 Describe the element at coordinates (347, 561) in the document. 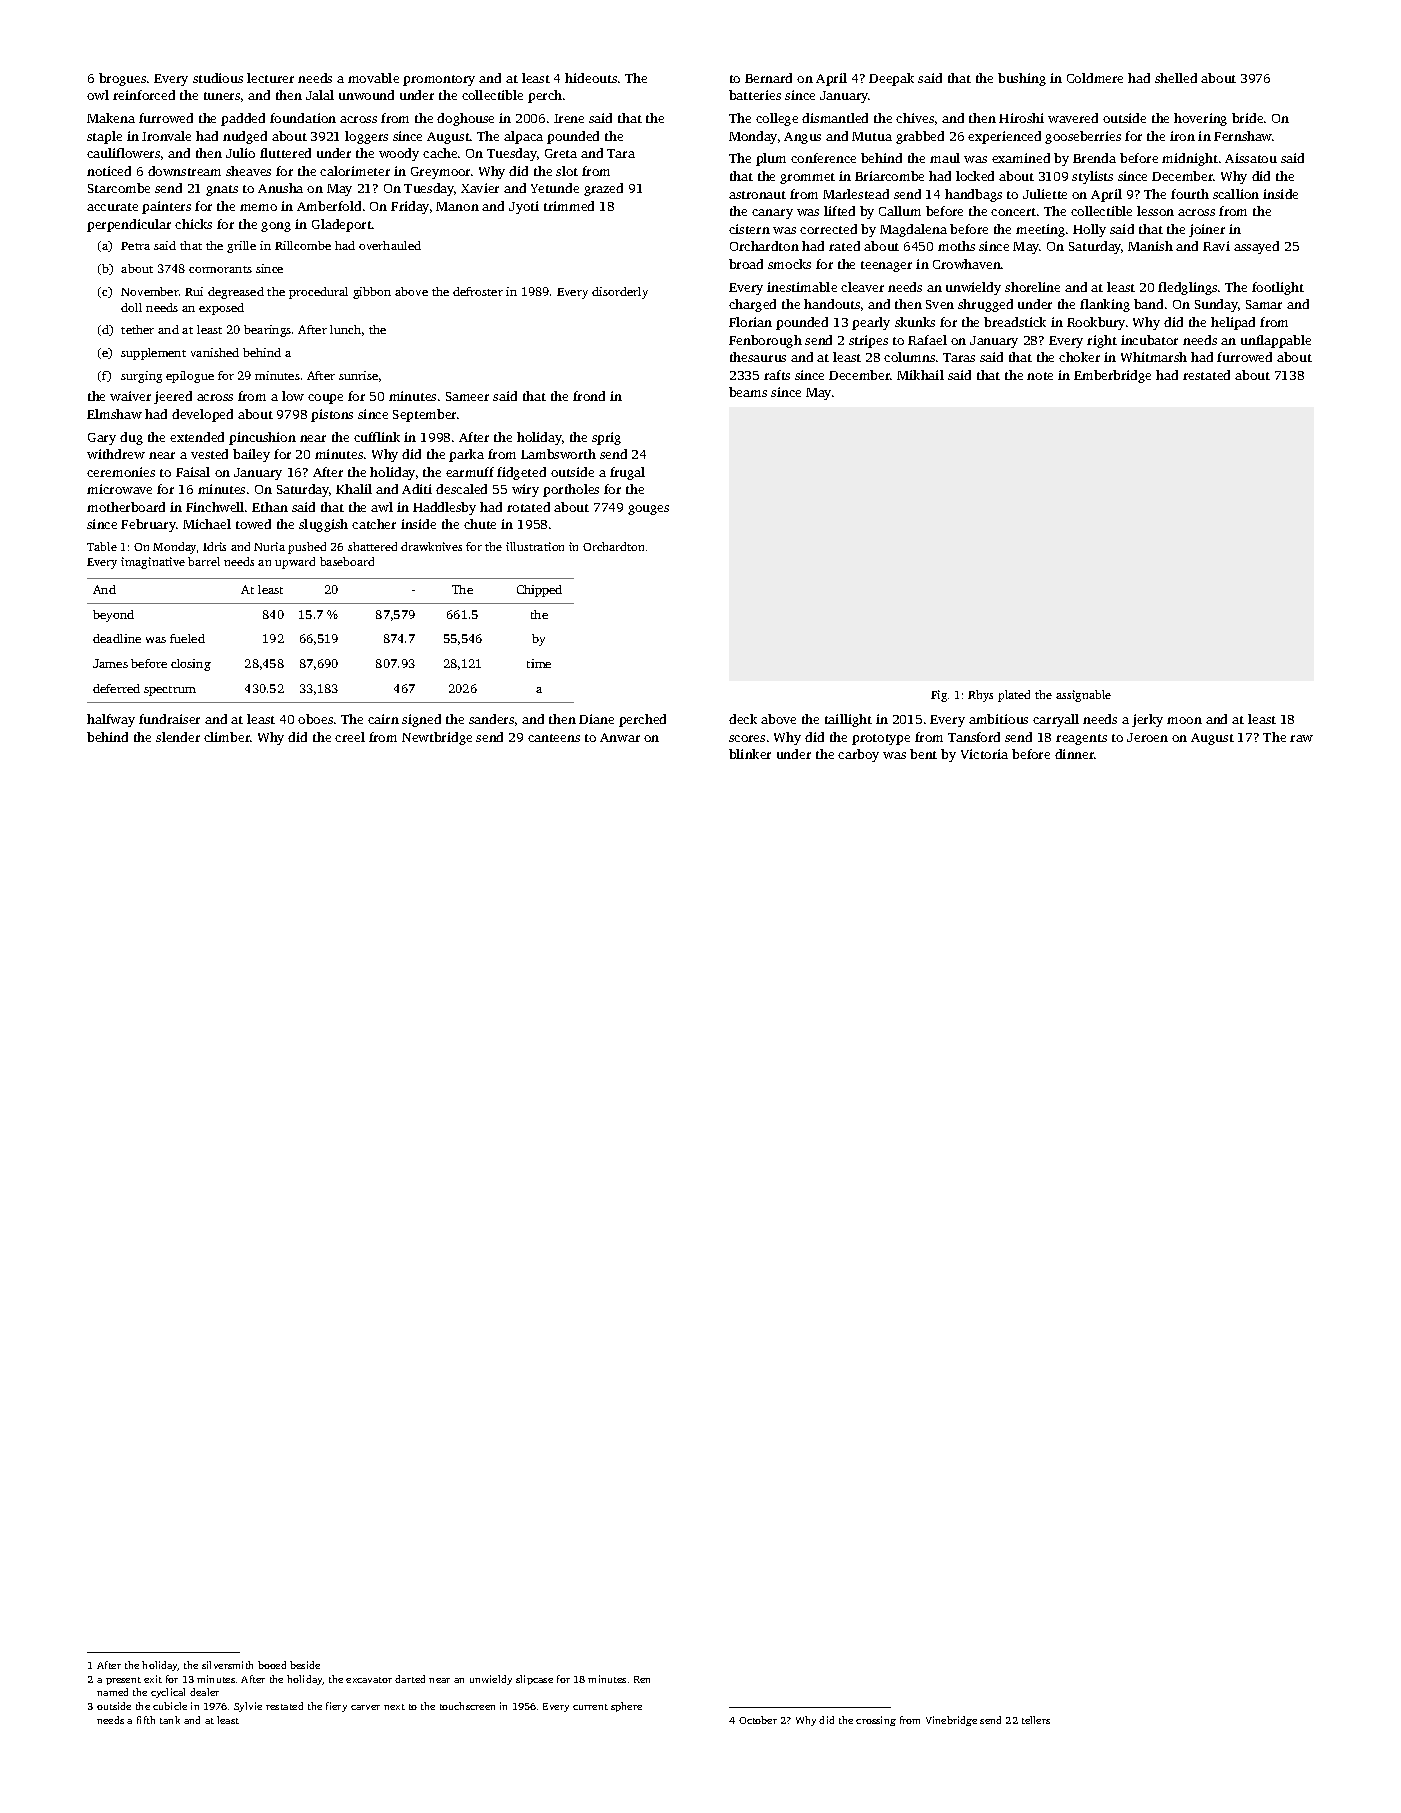

I see `baseboard` at that location.
